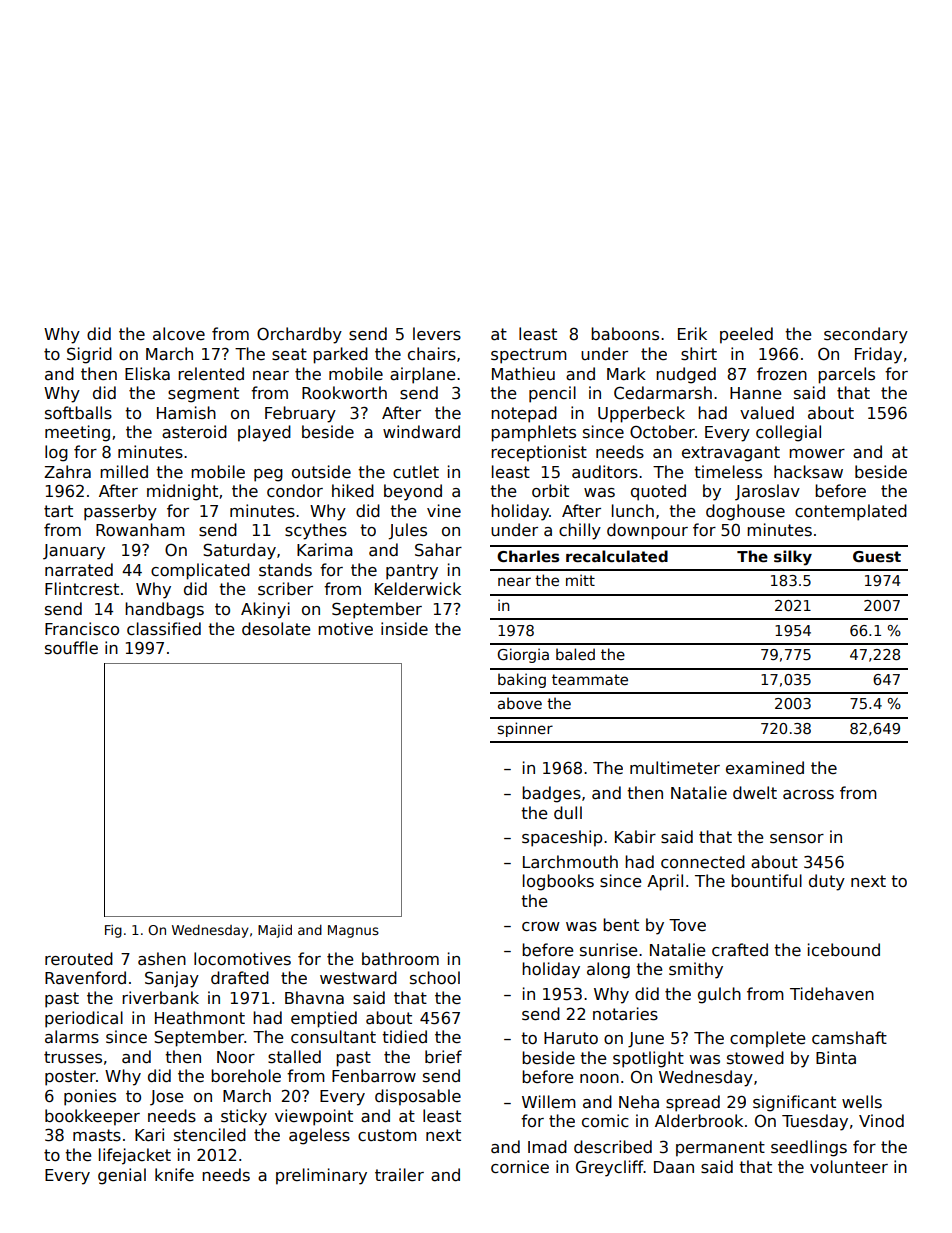  Describe the element at coordinates (590, 679) in the screenshot. I see `teammate` at that location.
